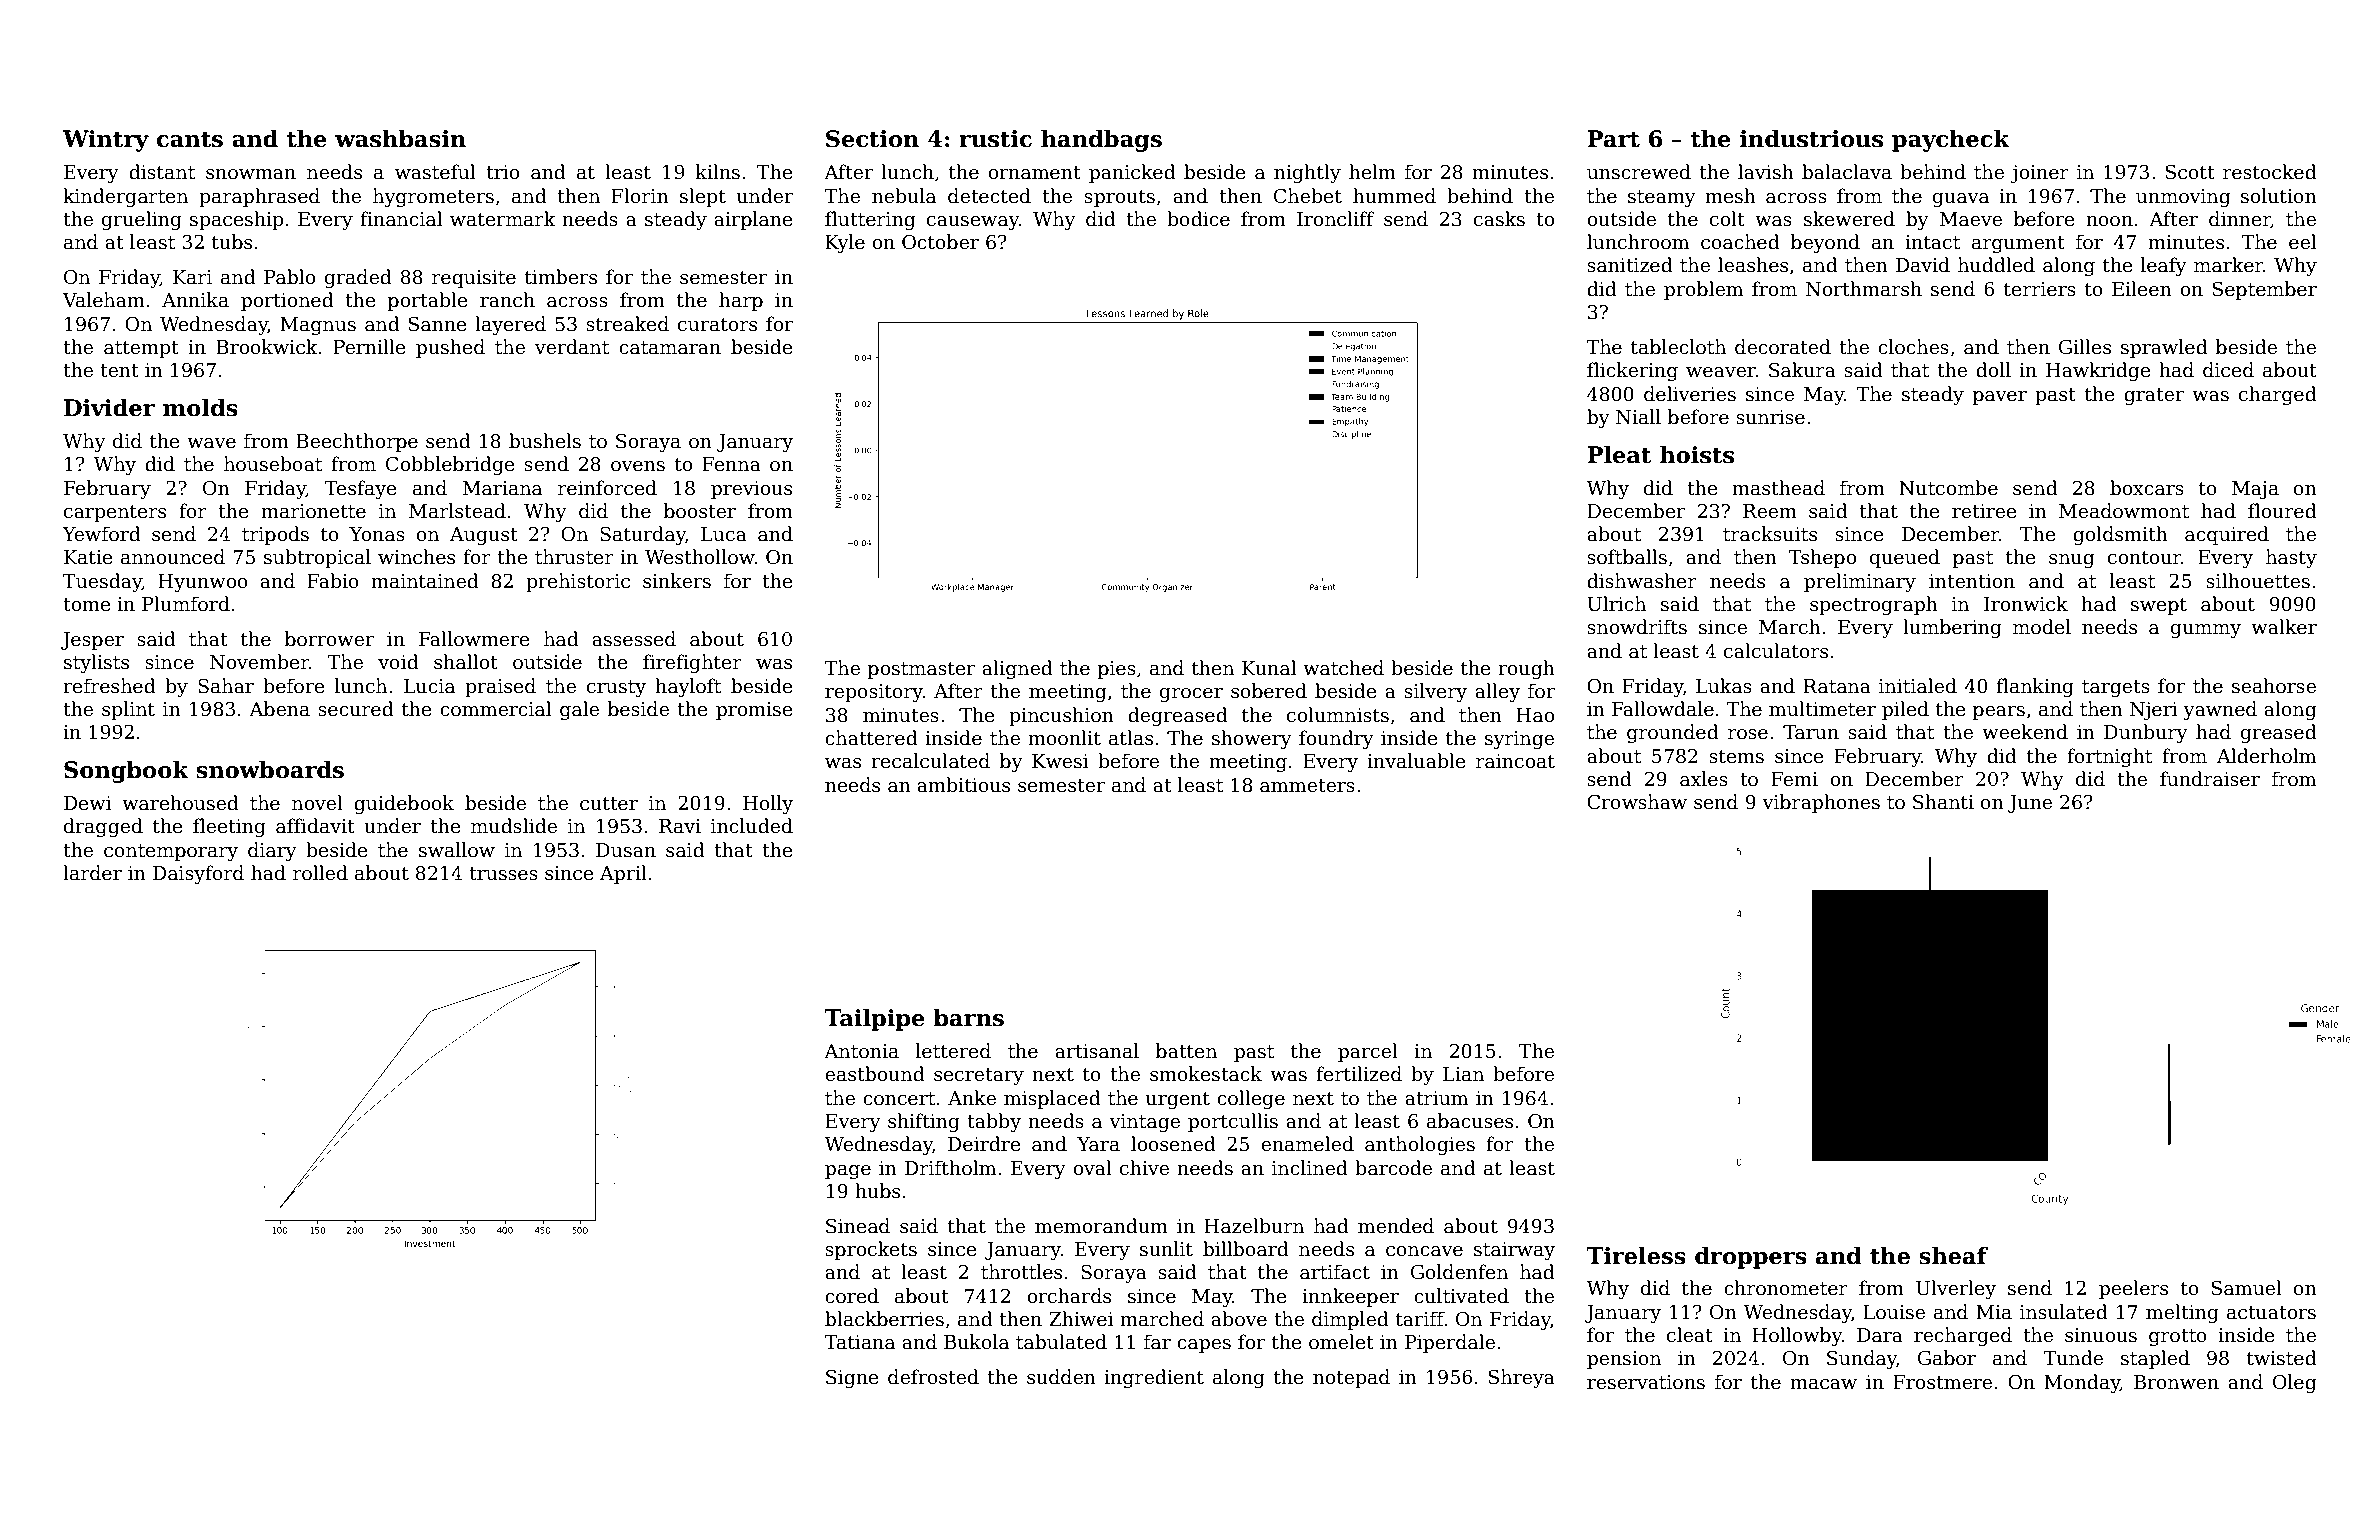 This document has width=2380, height=1540. I want to click on seahorse, so click(2274, 686).
